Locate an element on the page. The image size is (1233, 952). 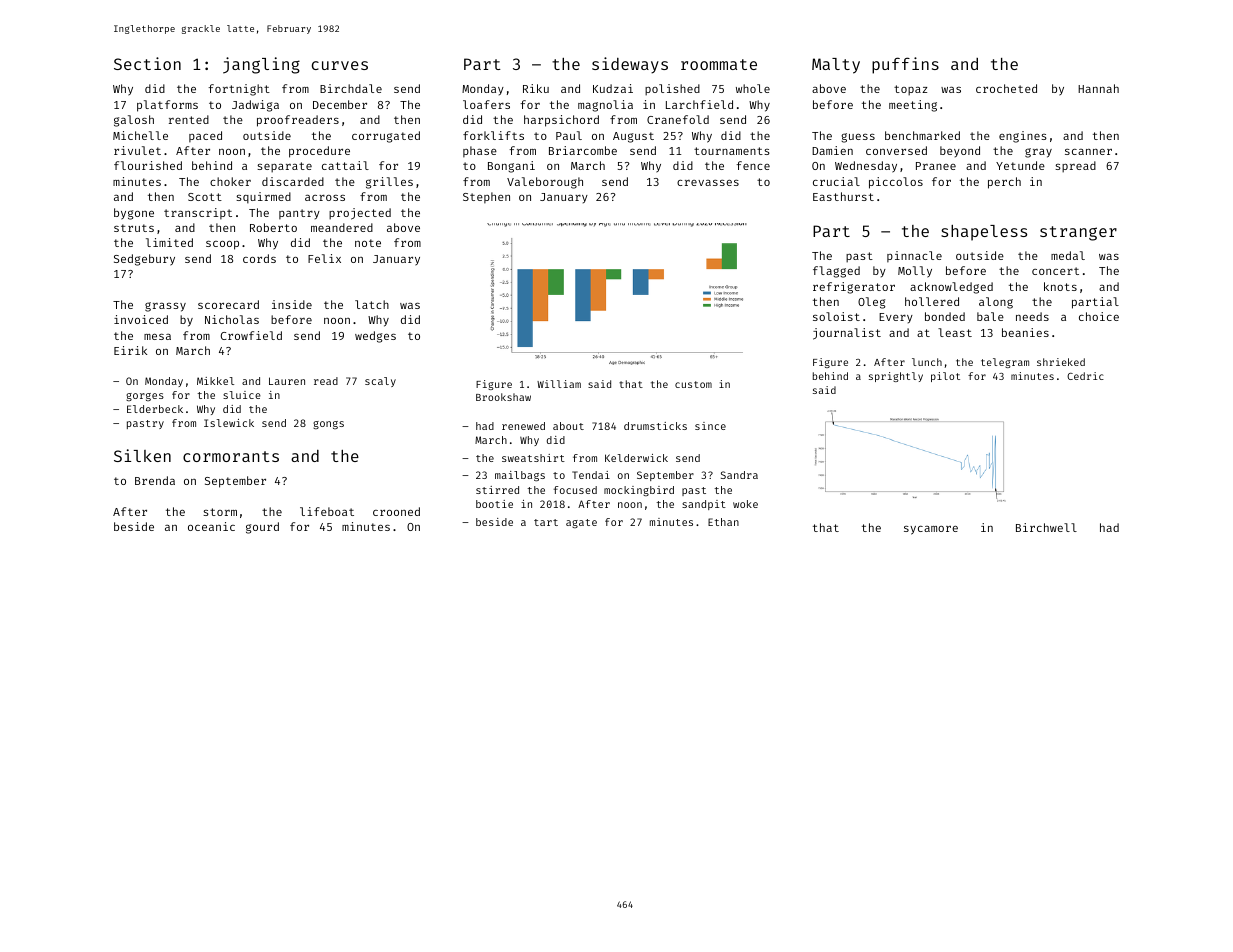
choice is located at coordinates (1099, 316).
